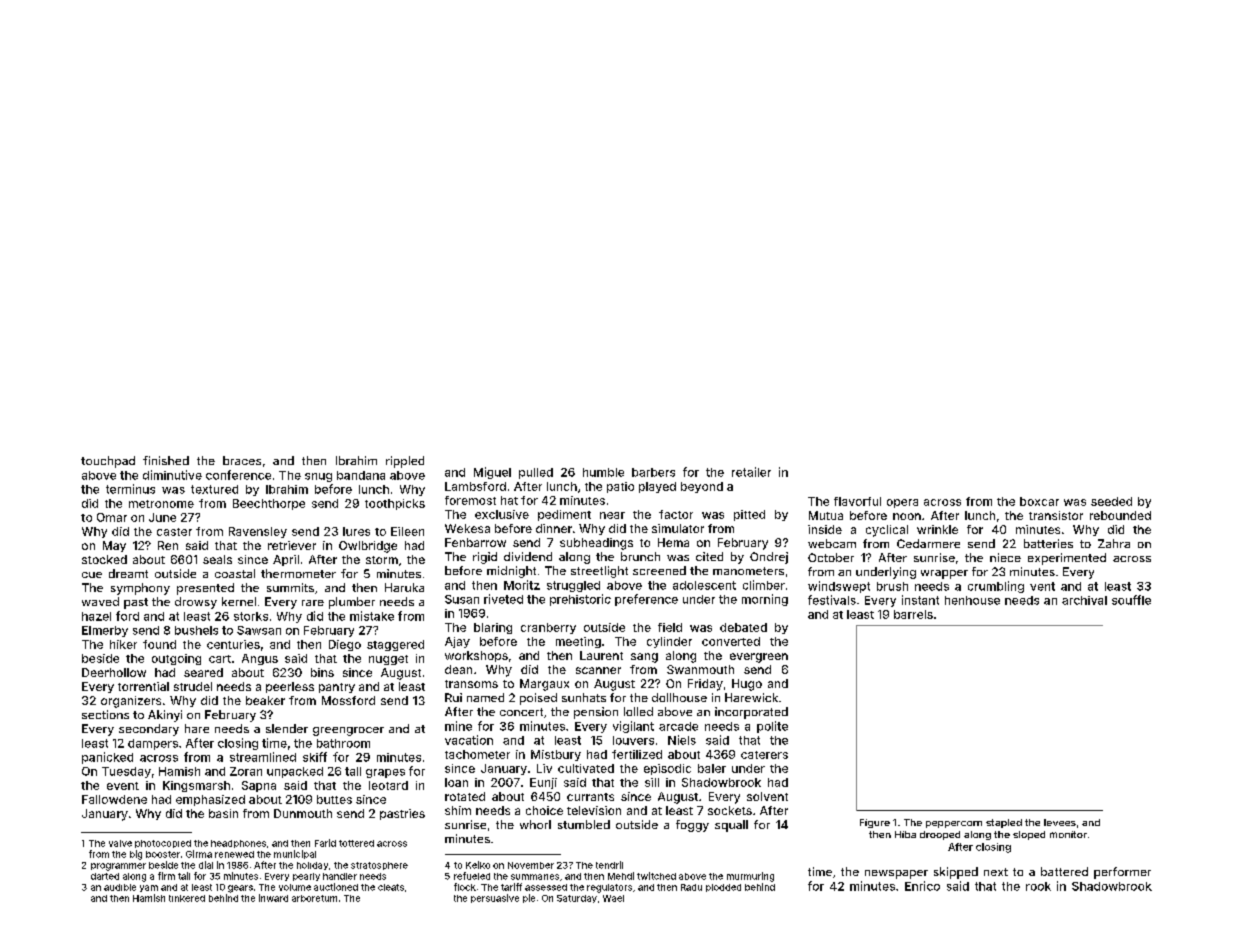  Describe the element at coordinates (573, 586) in the screenshot. I see `struggled` at that location.
